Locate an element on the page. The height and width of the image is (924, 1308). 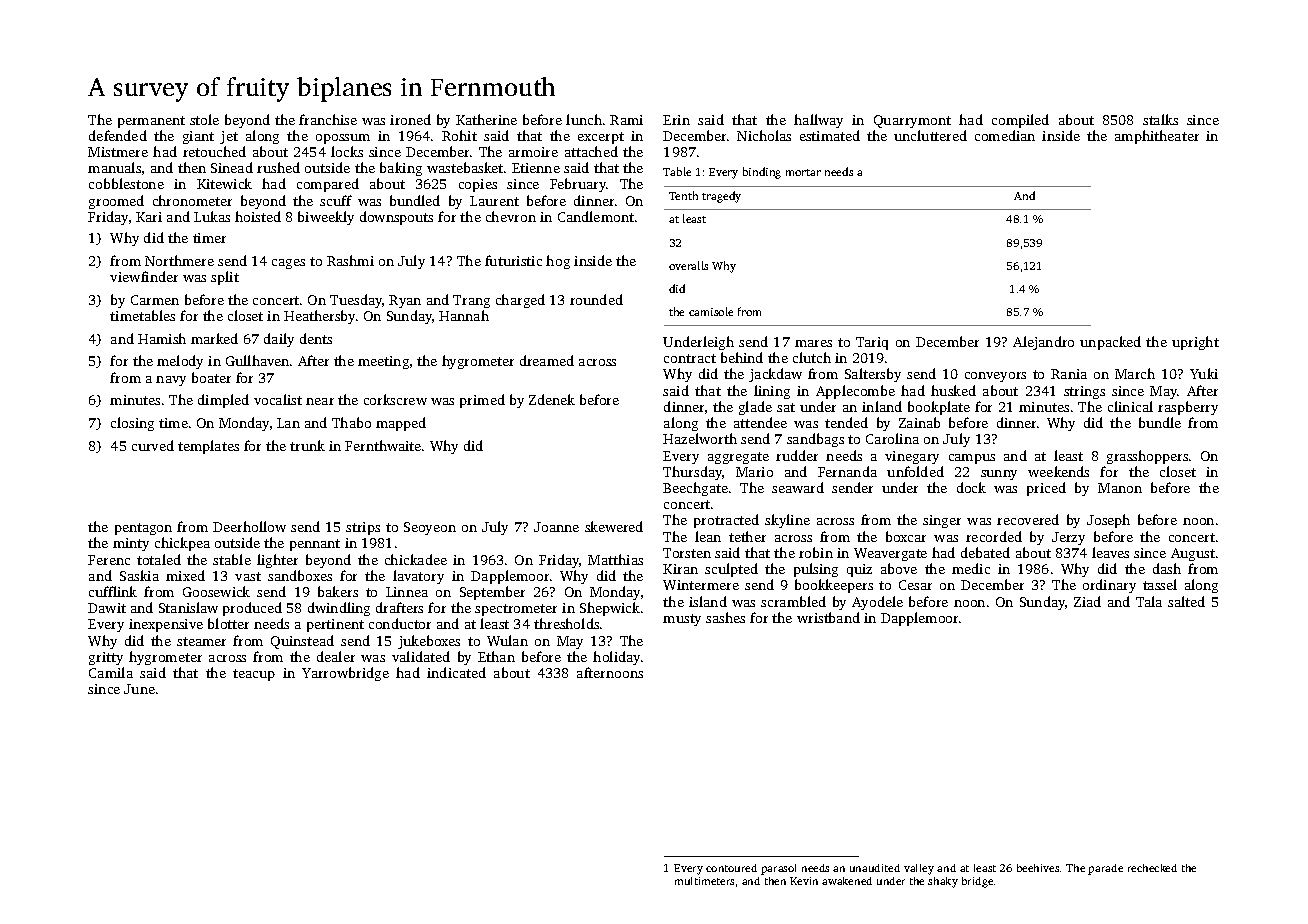
wristband is located at coordinates (828, 617).
